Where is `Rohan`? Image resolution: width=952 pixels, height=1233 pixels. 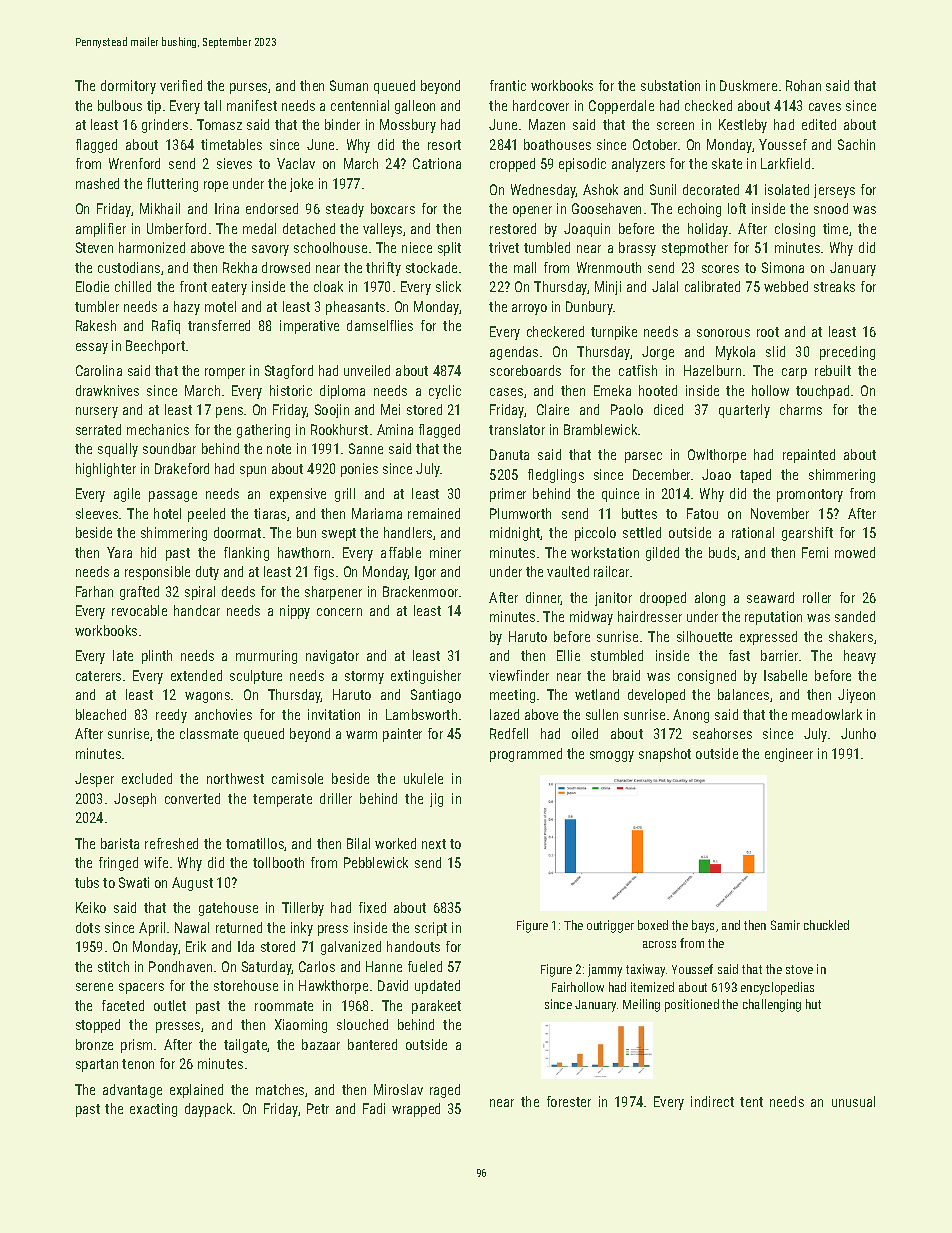 Rohan is located at coordinates (803, 85).
